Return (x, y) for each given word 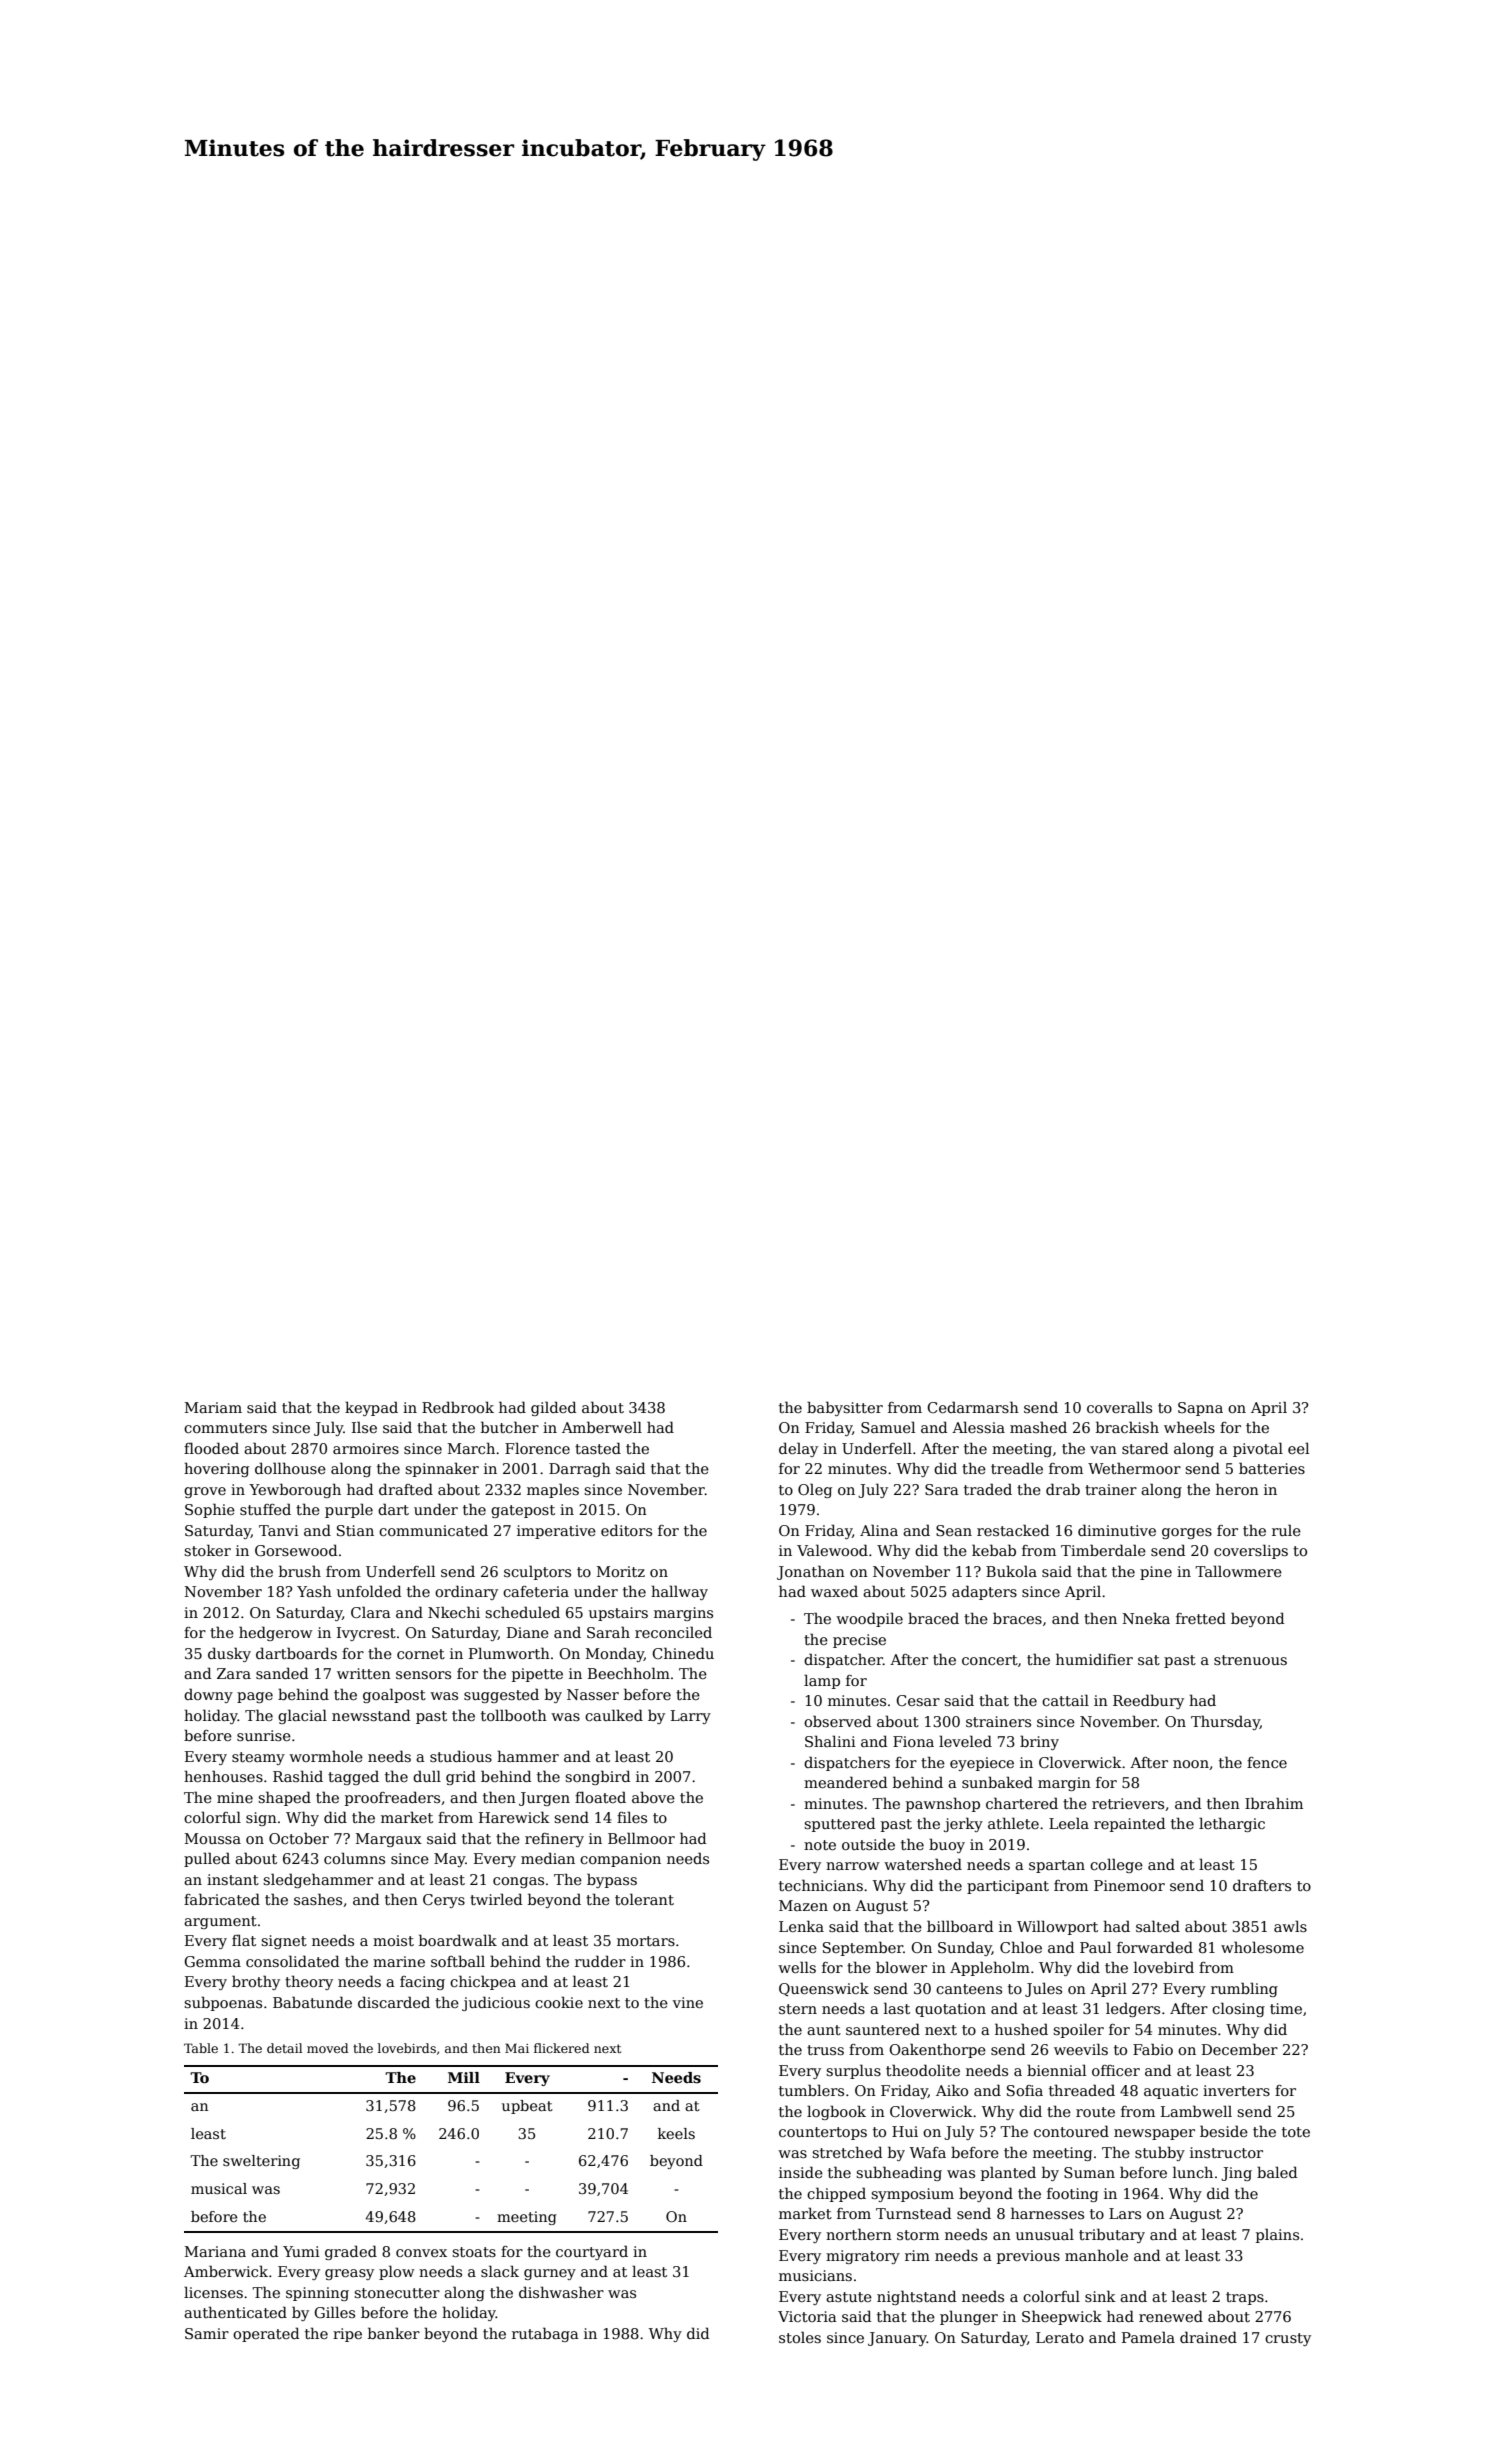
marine (399, 1961)
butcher (510, 1427)
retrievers (1128, 1803)
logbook (836, 2112)
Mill (464, 2077)
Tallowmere (1238, 1571)
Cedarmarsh (973, 1407)
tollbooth (514, 1715)
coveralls (1119, 1407)
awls (1290, 1926)
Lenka (801, 1926)
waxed (834, 1591)
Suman (1089, 2172)
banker (394, 2333)
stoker (207, 1550)
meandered (845, 1782)
